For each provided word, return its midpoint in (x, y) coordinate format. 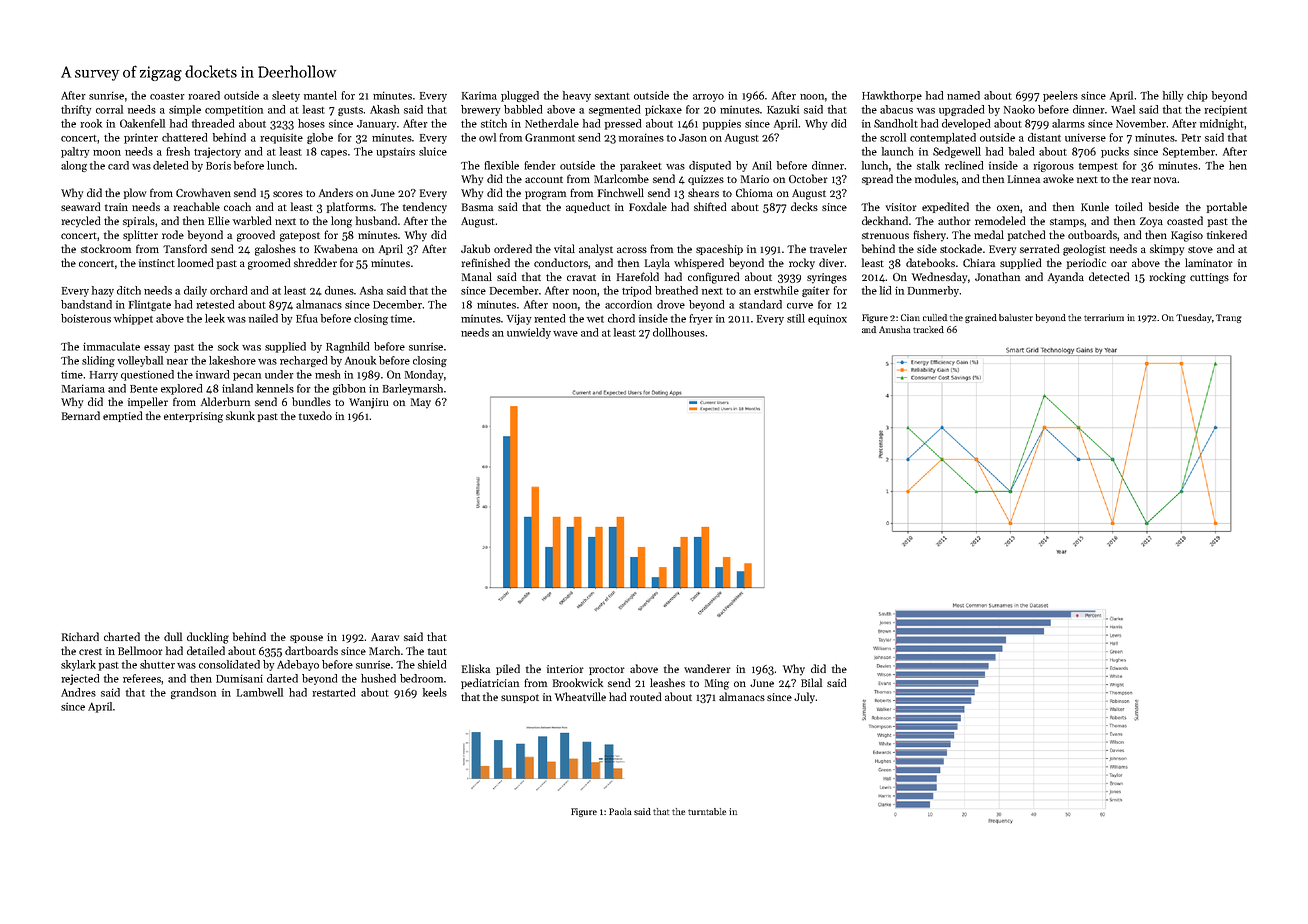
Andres (78, 692)
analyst (596, 250)
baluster (1016, 317)
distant (1044, 137)
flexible (501, 165)
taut (437, 651)
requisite (281, 138)
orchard (228, 290)
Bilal (811, 682)
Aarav (385, 637)
